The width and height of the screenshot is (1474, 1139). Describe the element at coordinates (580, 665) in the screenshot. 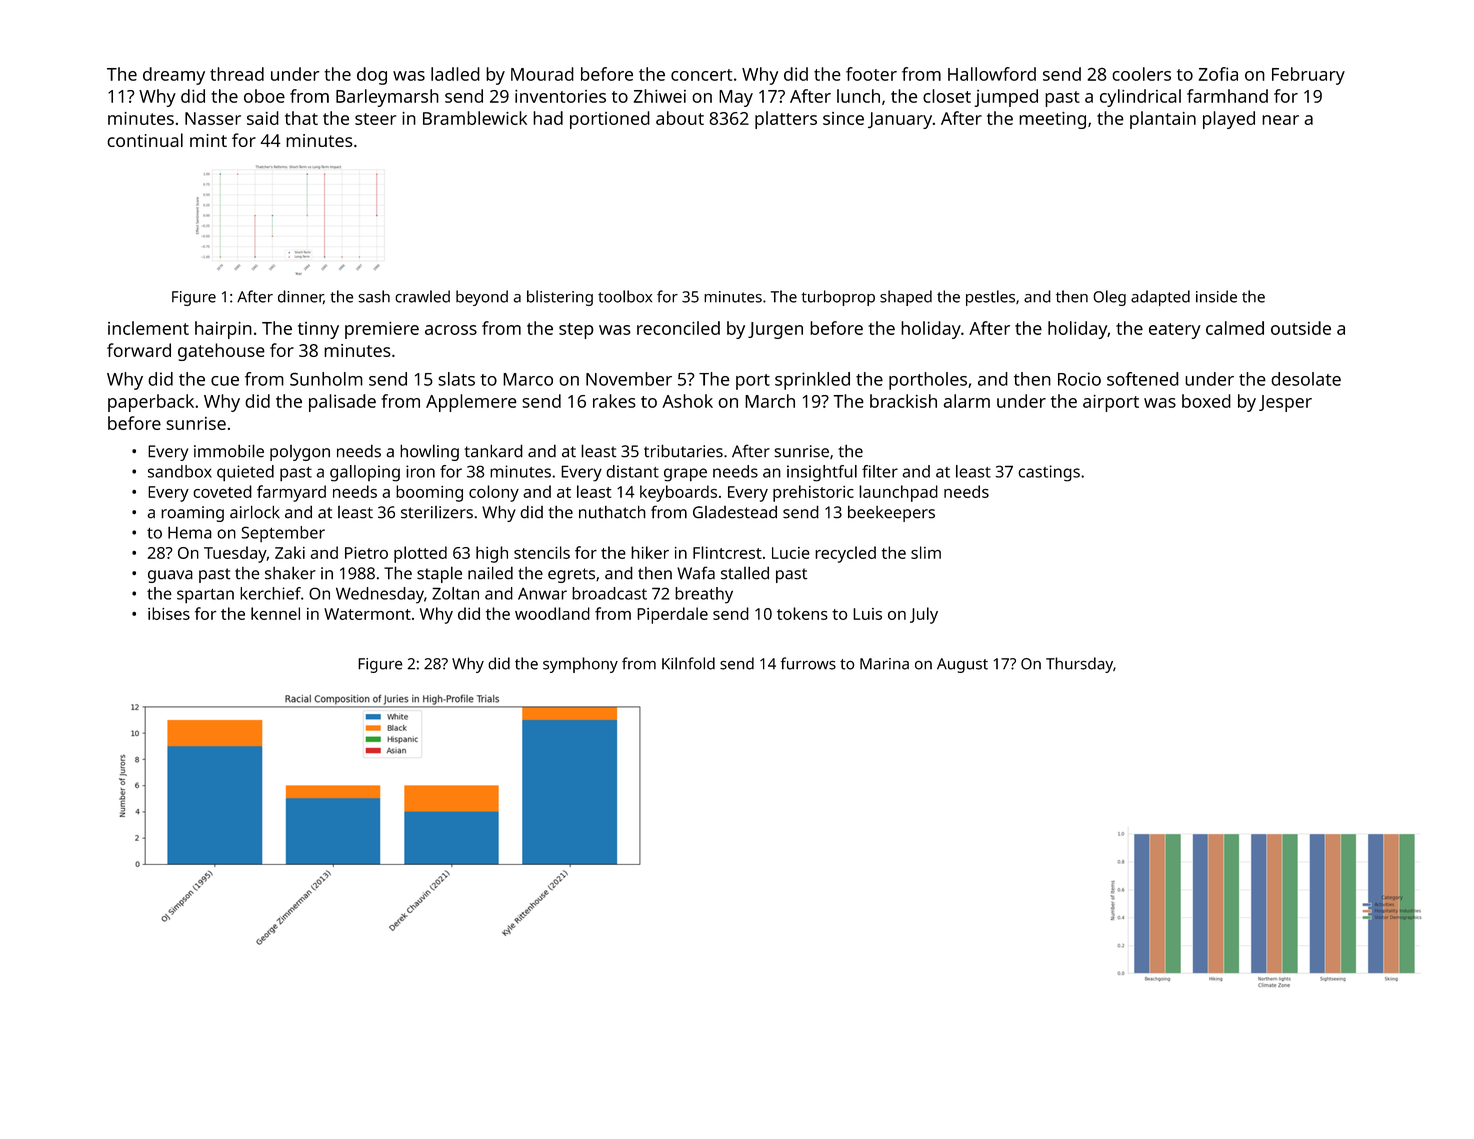

I see `symphony` at that location.
